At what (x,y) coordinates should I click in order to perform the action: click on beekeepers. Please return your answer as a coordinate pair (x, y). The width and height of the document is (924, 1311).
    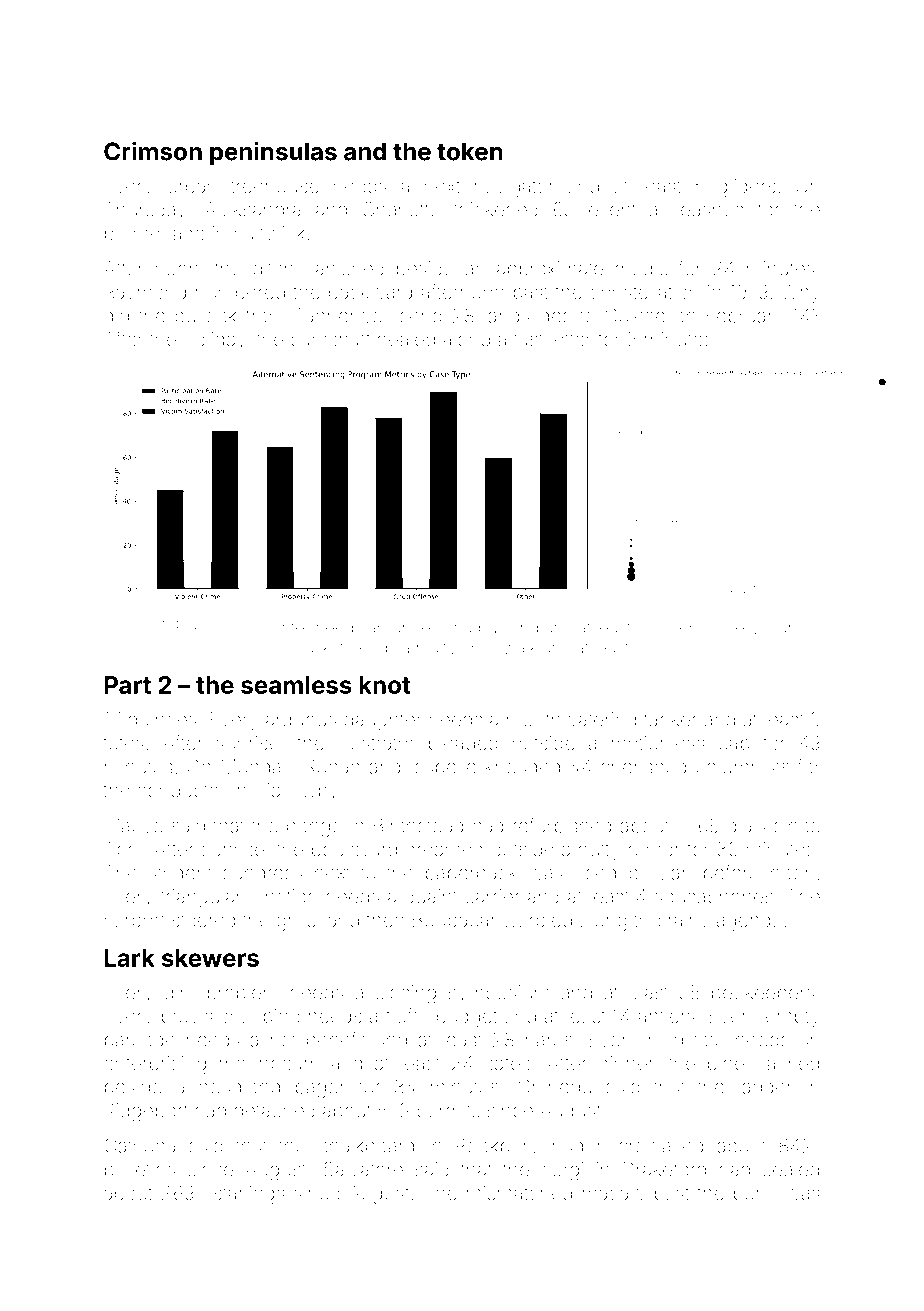
    Looking at the image, I should click on (763, 994).
